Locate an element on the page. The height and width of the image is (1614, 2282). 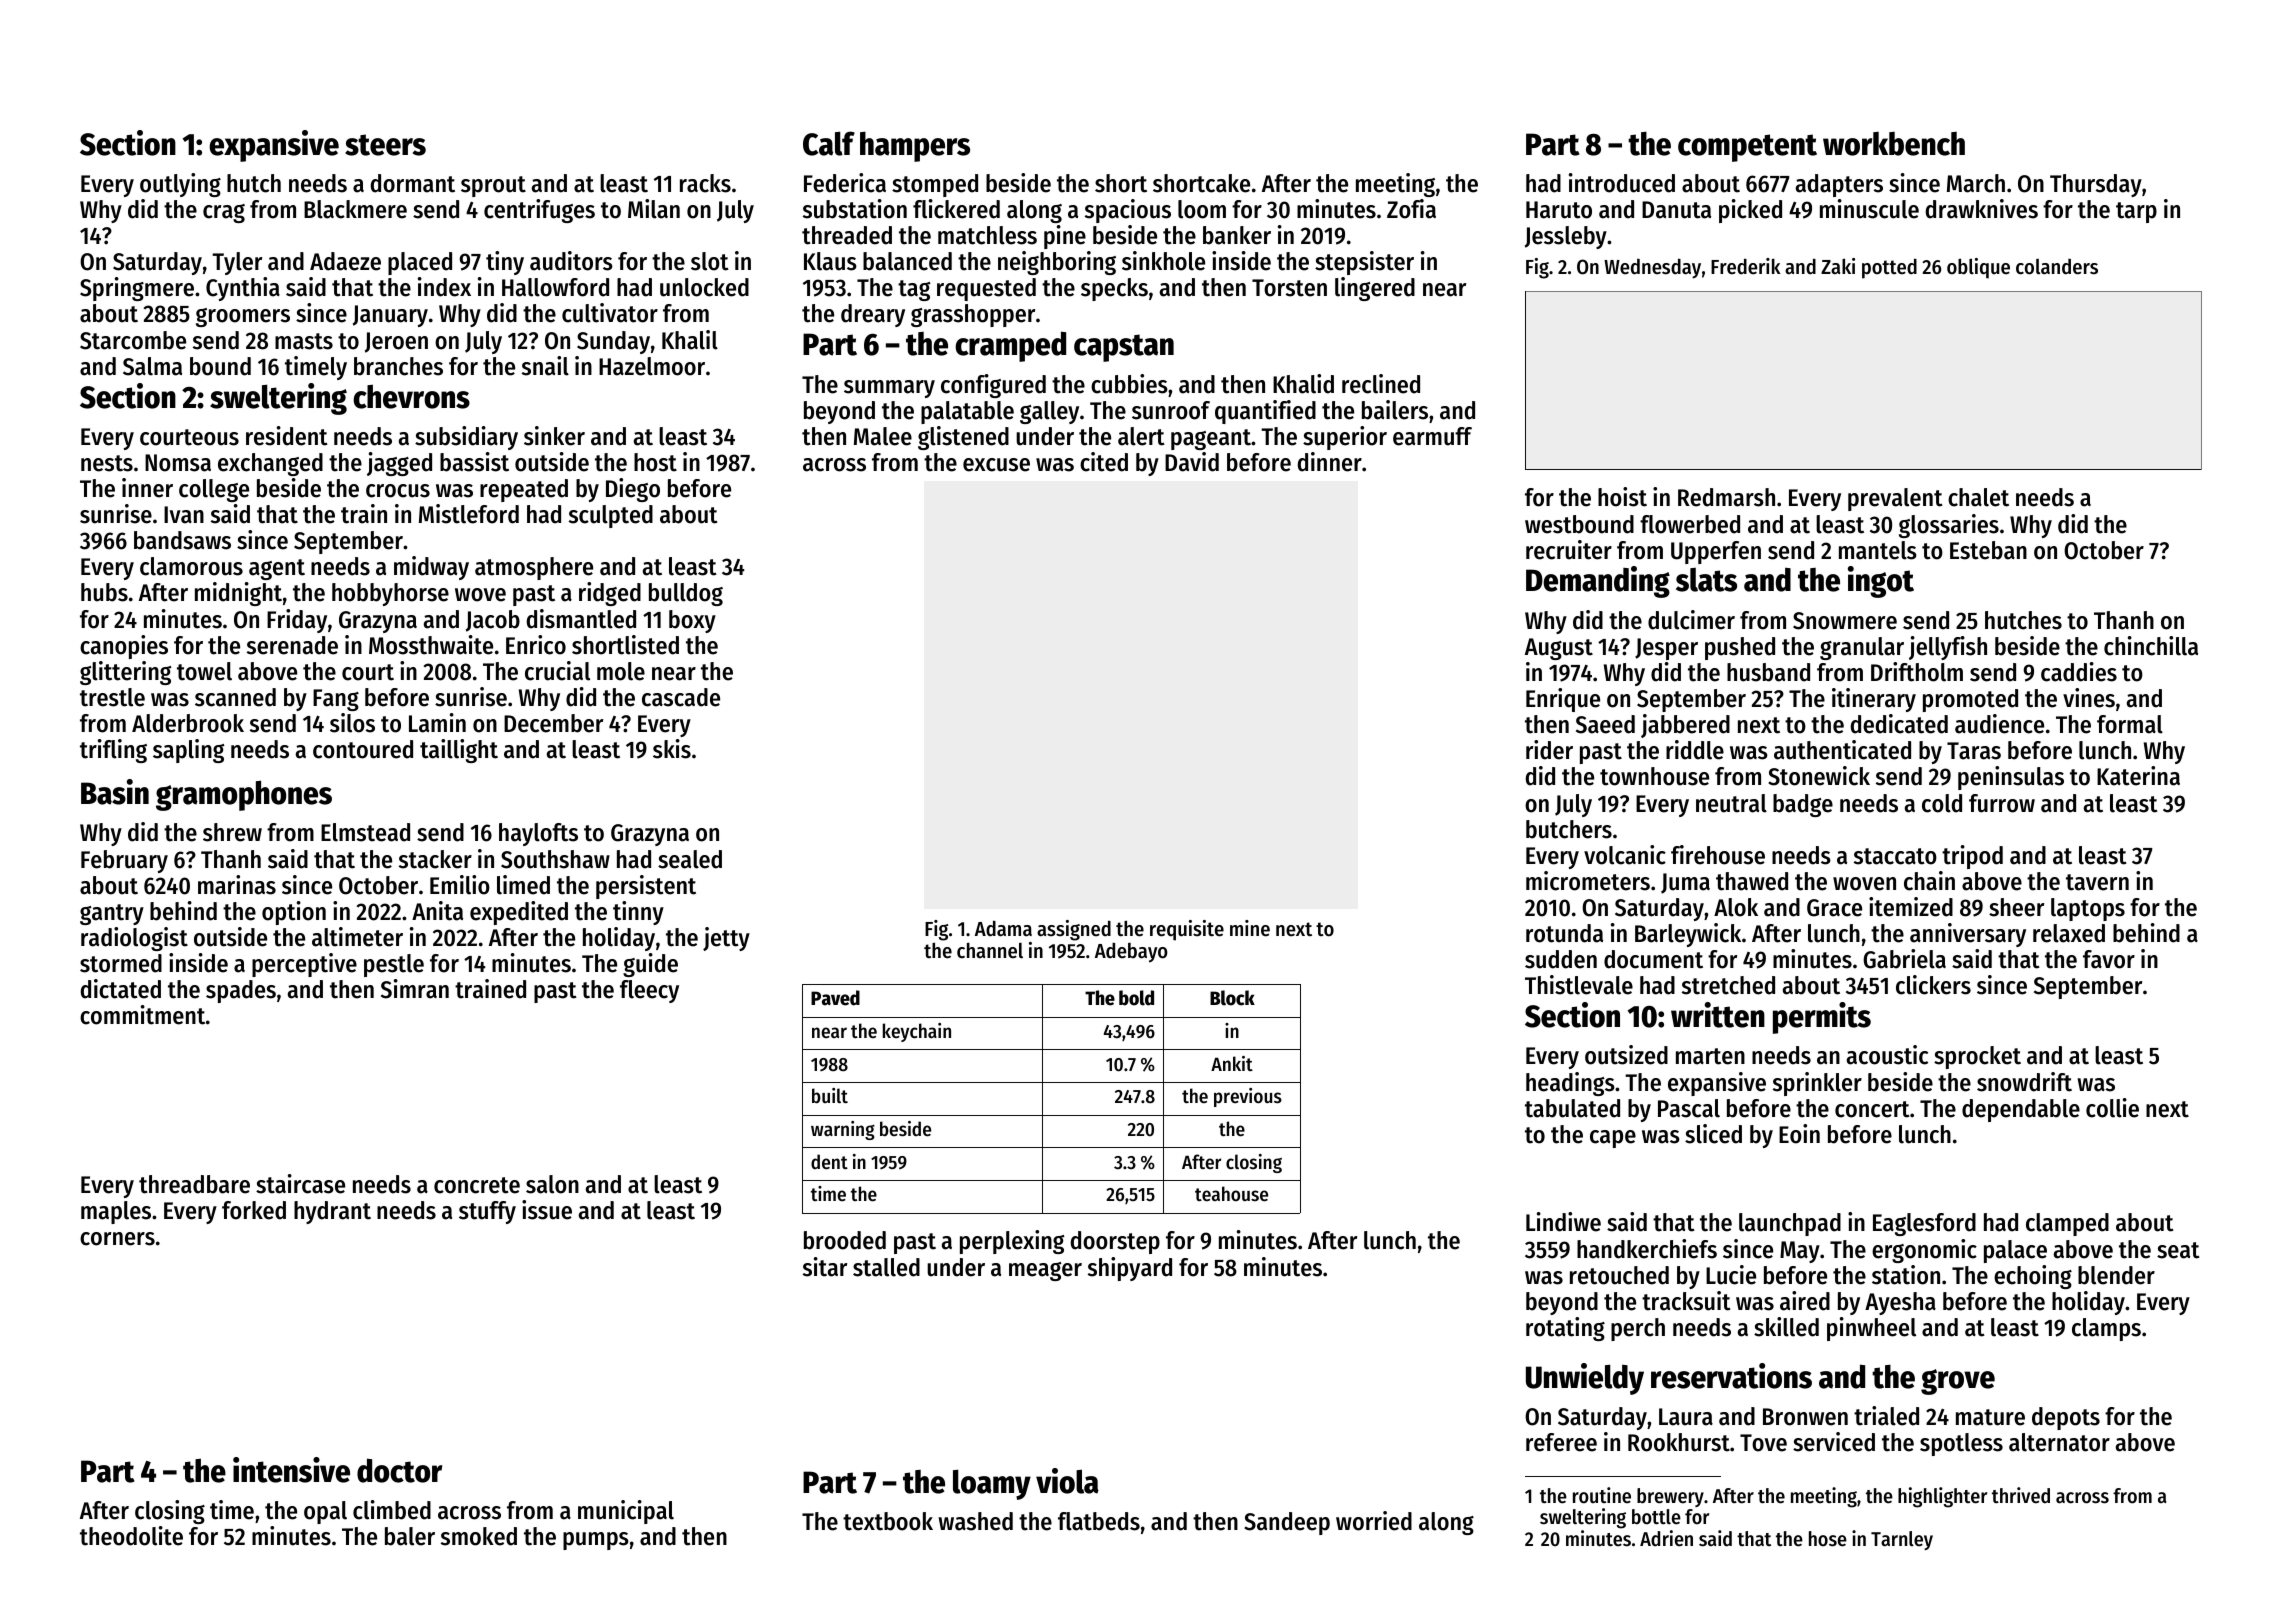
lingered is located at coordinates (1375, 289).
